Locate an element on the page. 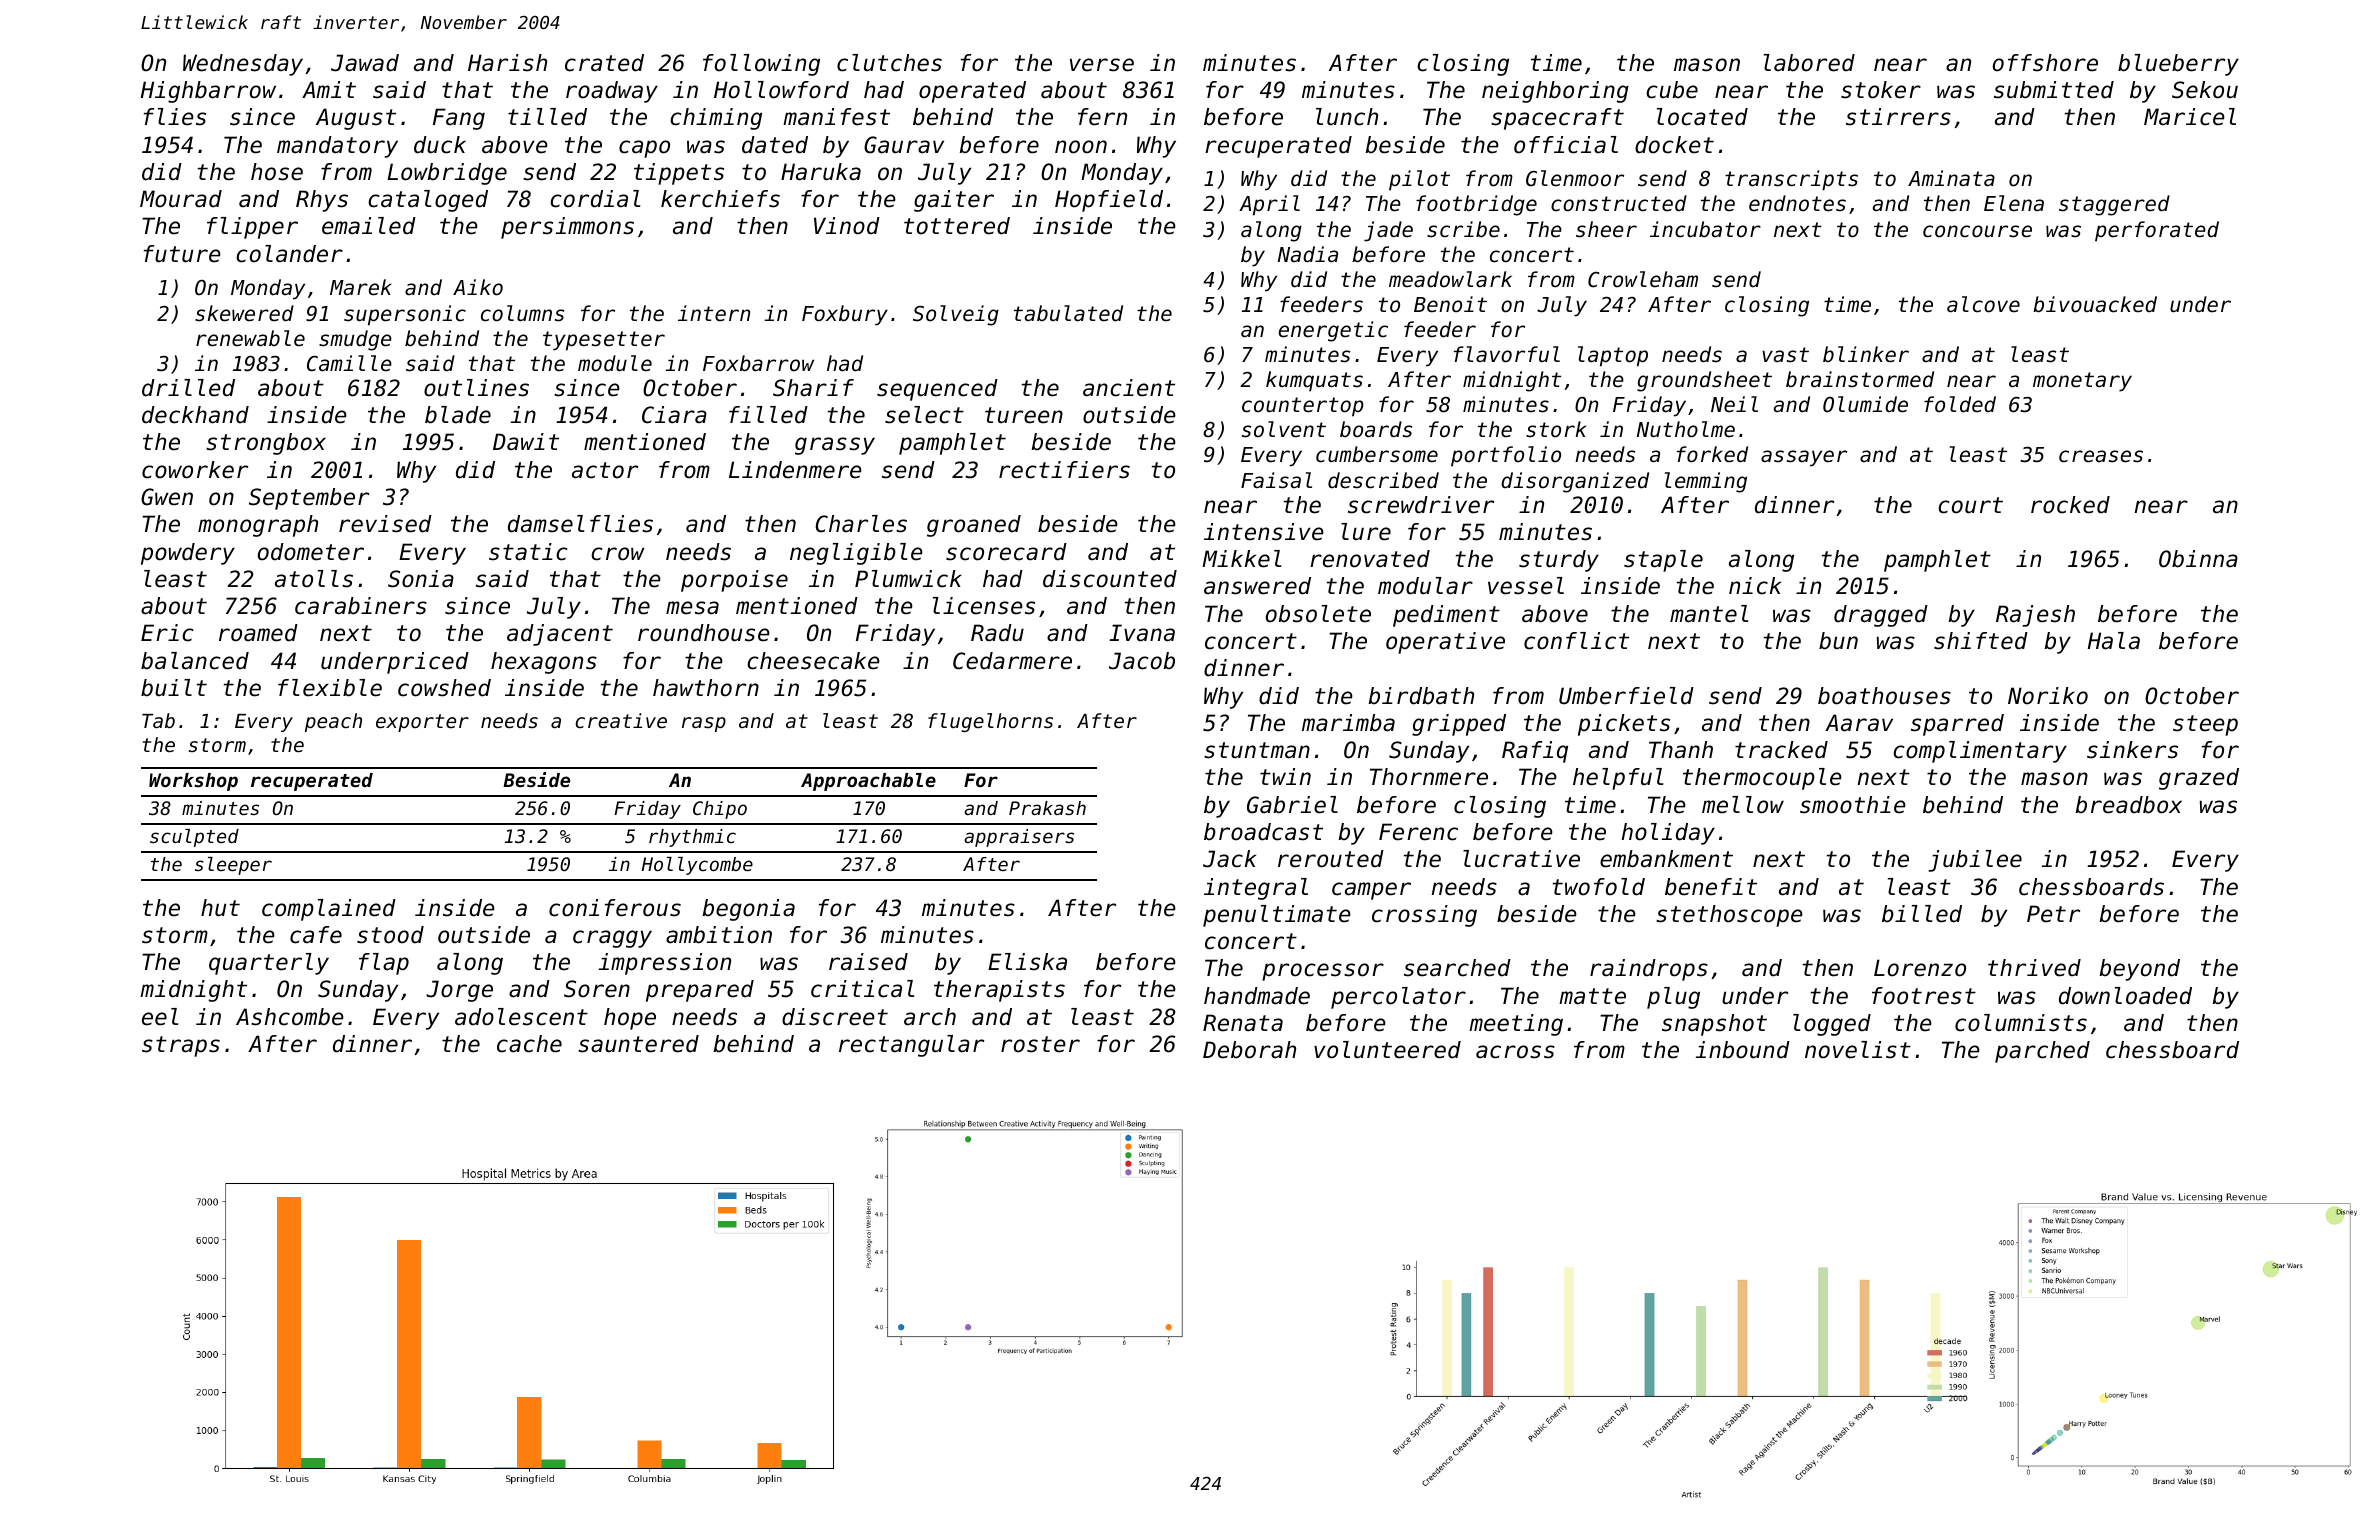  rasp is located at coordinates (704, 724).
